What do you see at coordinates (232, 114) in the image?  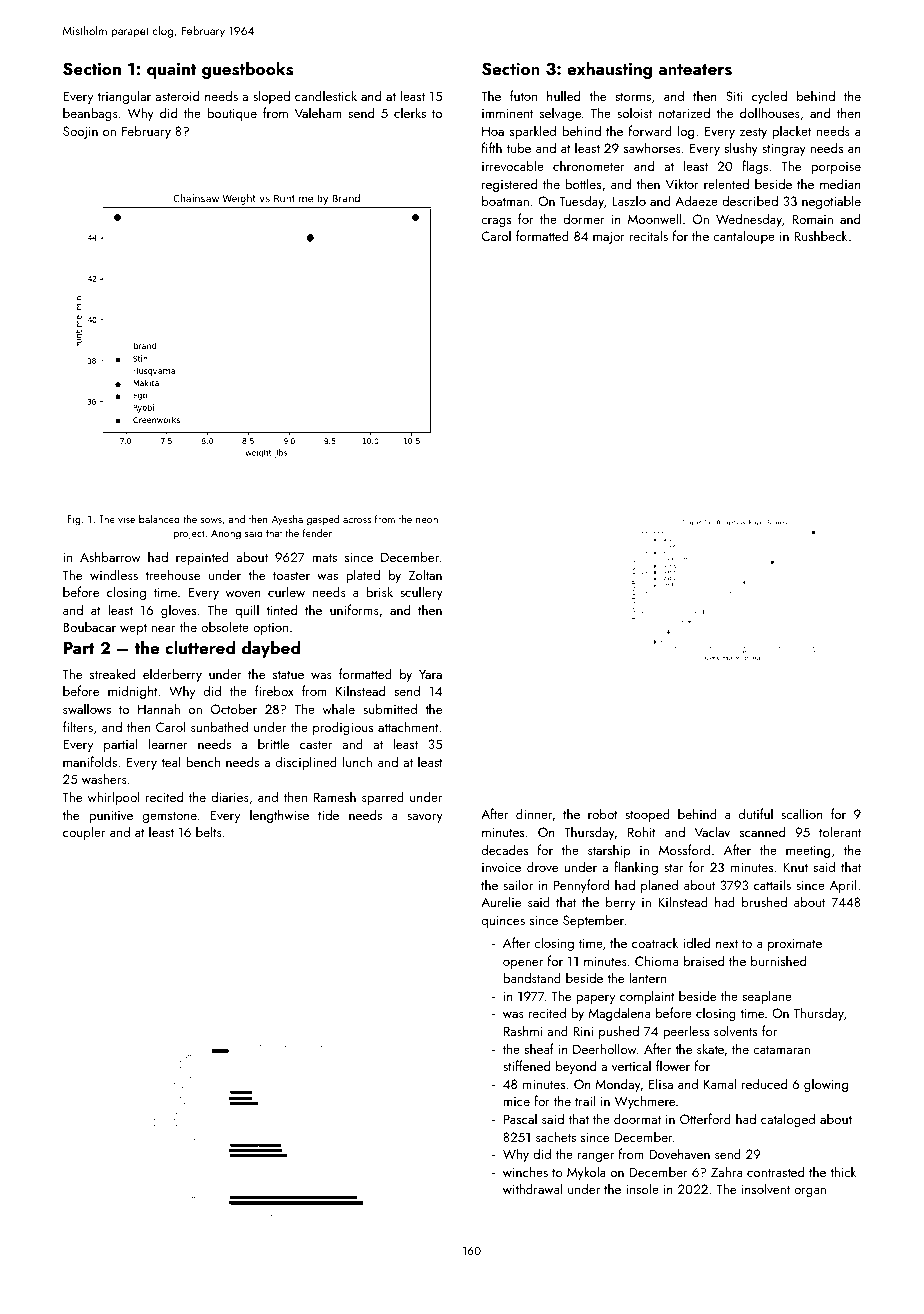 I see `boutique` at bounding box center [232, 114].
